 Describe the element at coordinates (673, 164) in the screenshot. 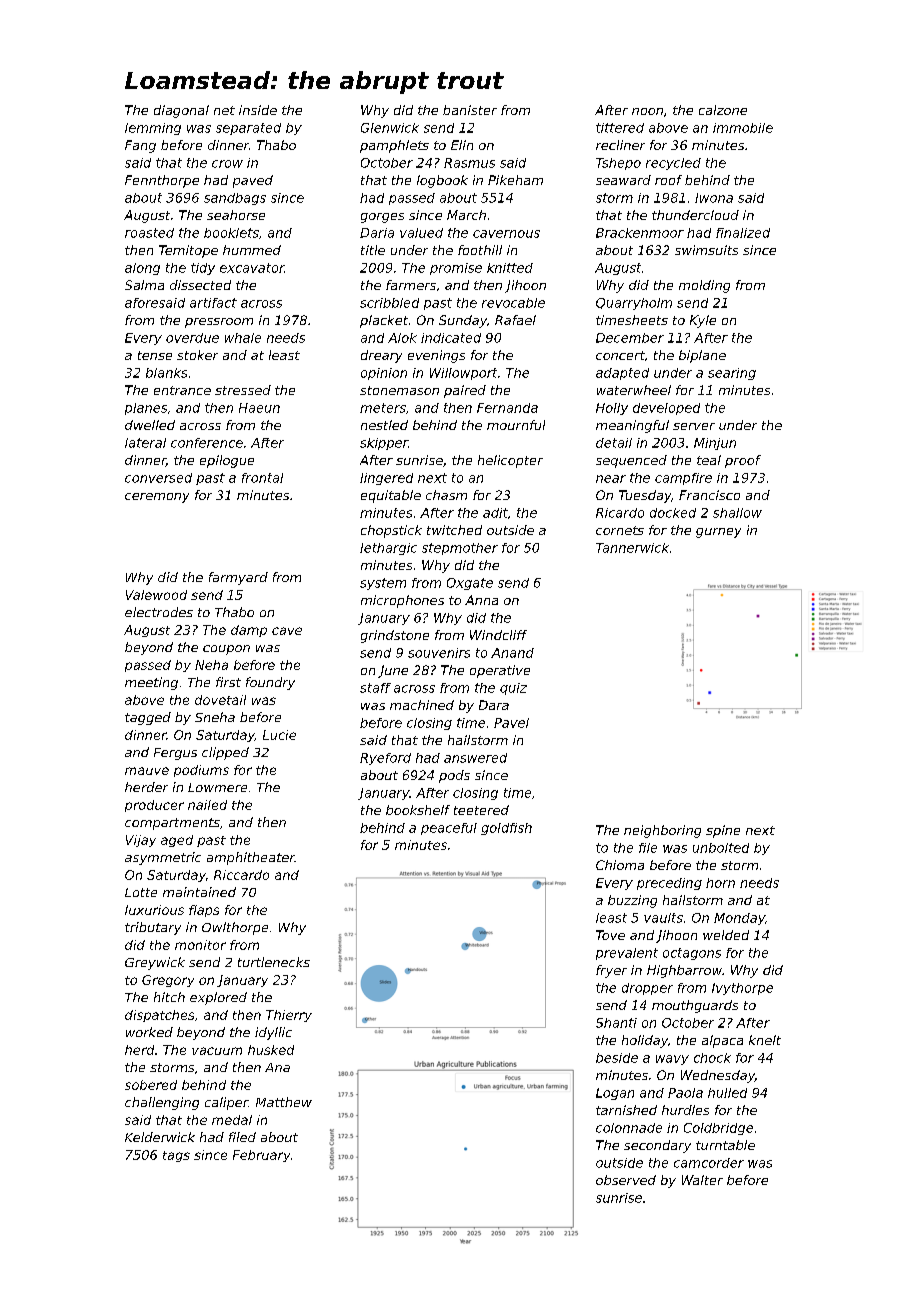

I see `recycled` at that location.
